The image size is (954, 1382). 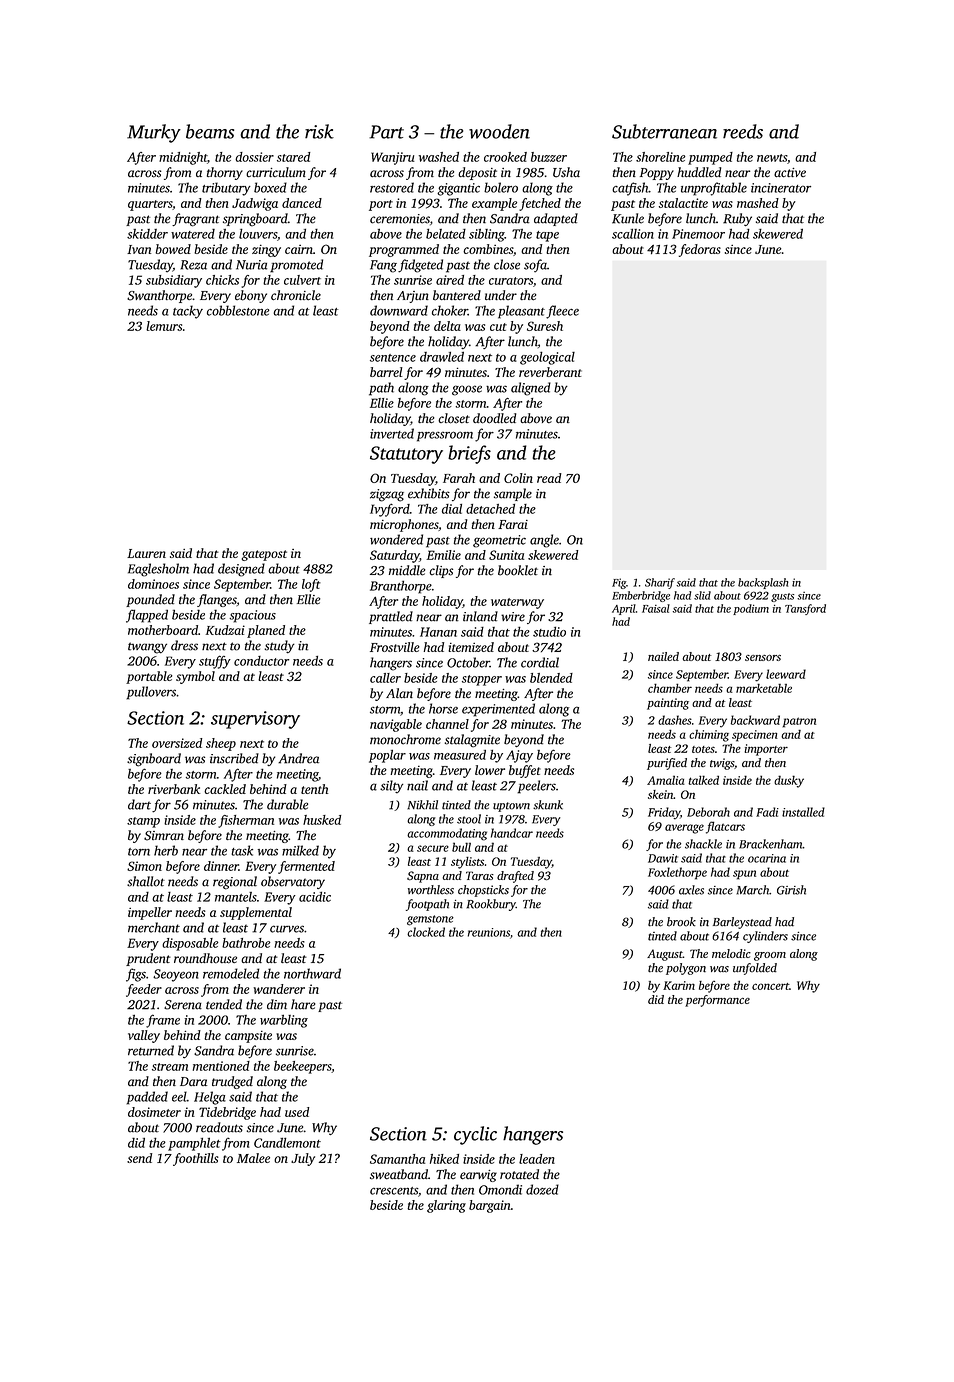 What do you see at coordinates (758, 203) in the document?
I see `mashed` at bounding box center [758, 203].
